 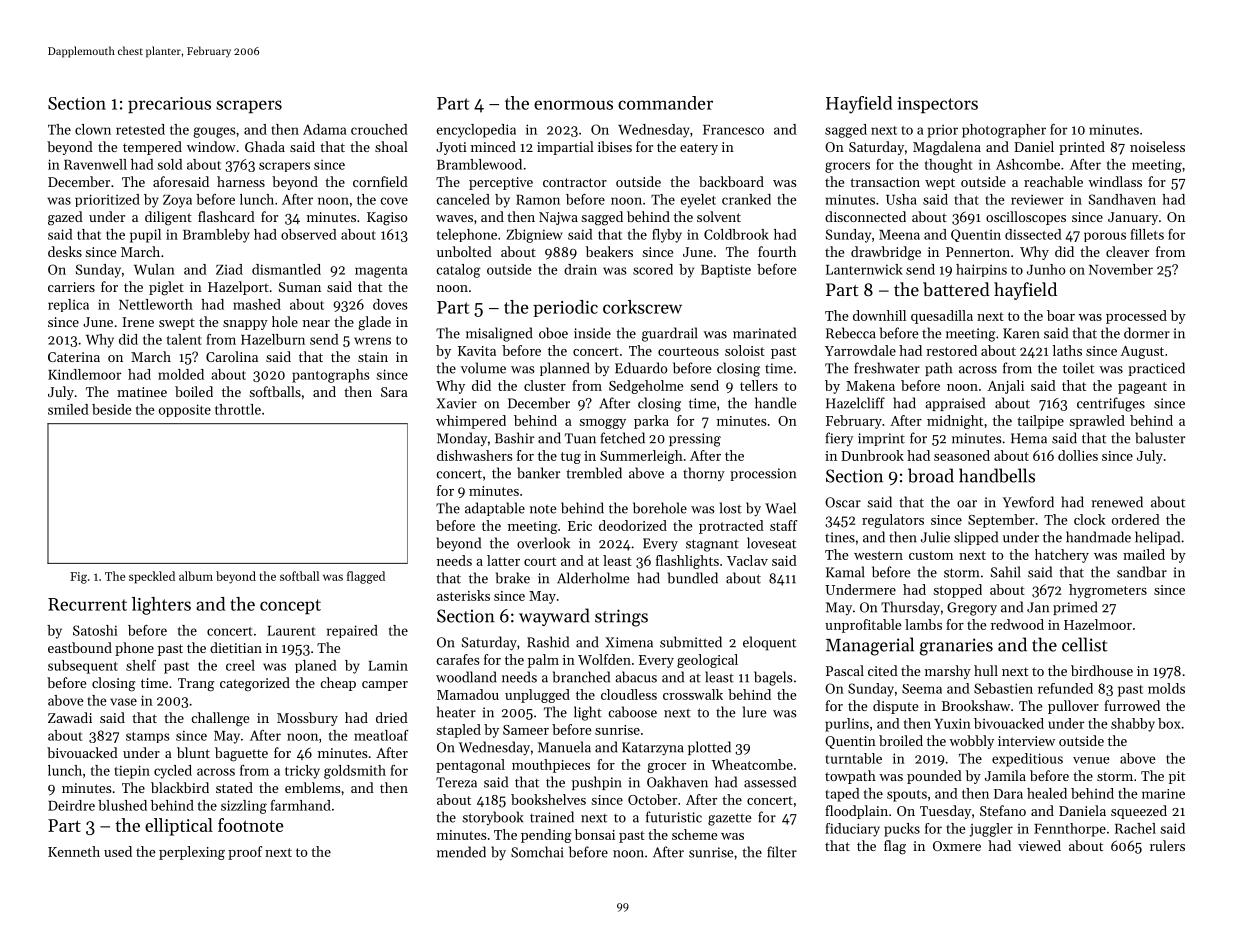 I want to click on misaligned, so click(x=499, y=334).
